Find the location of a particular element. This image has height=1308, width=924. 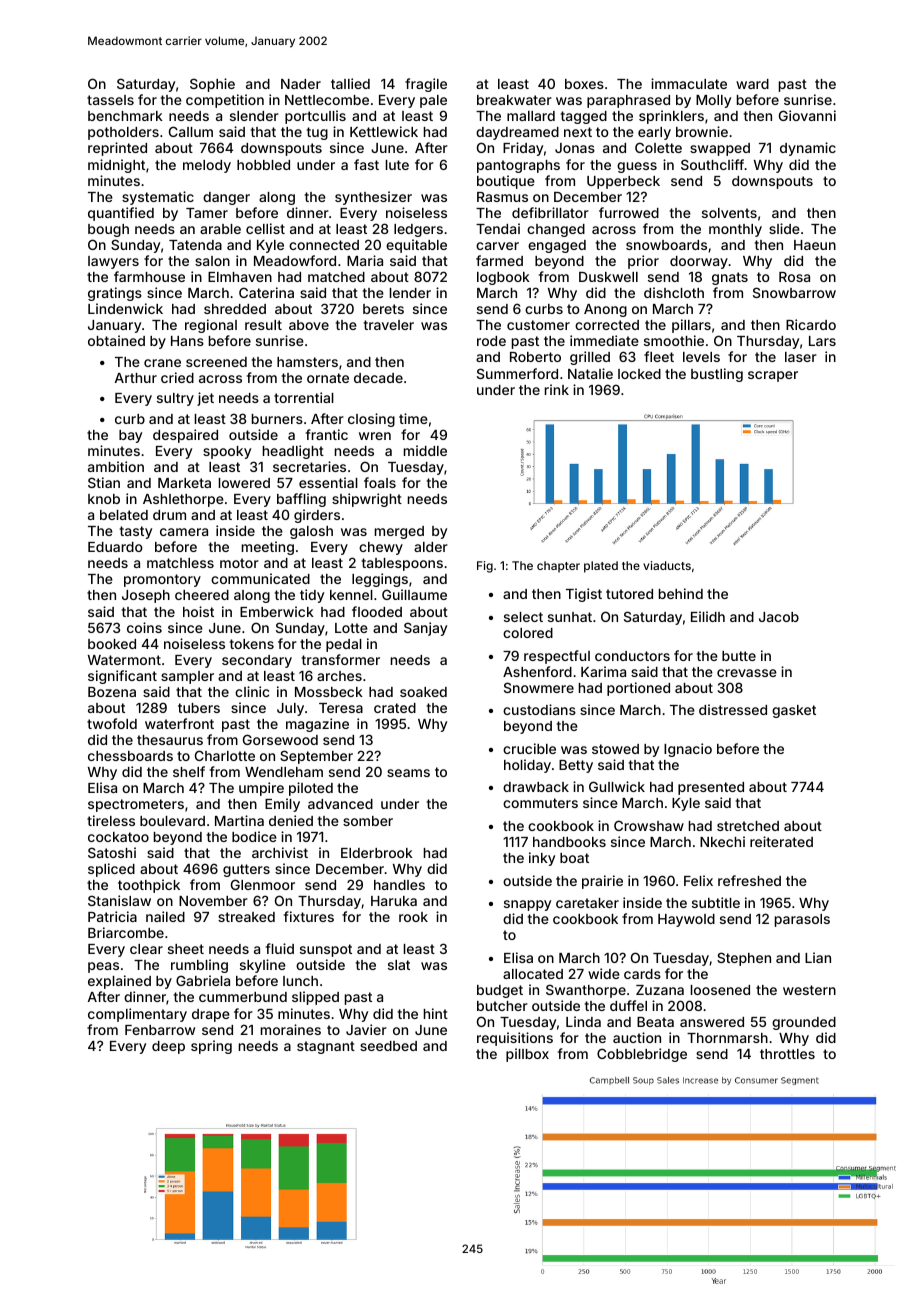

answered is located at coordinates (712, 1022).
